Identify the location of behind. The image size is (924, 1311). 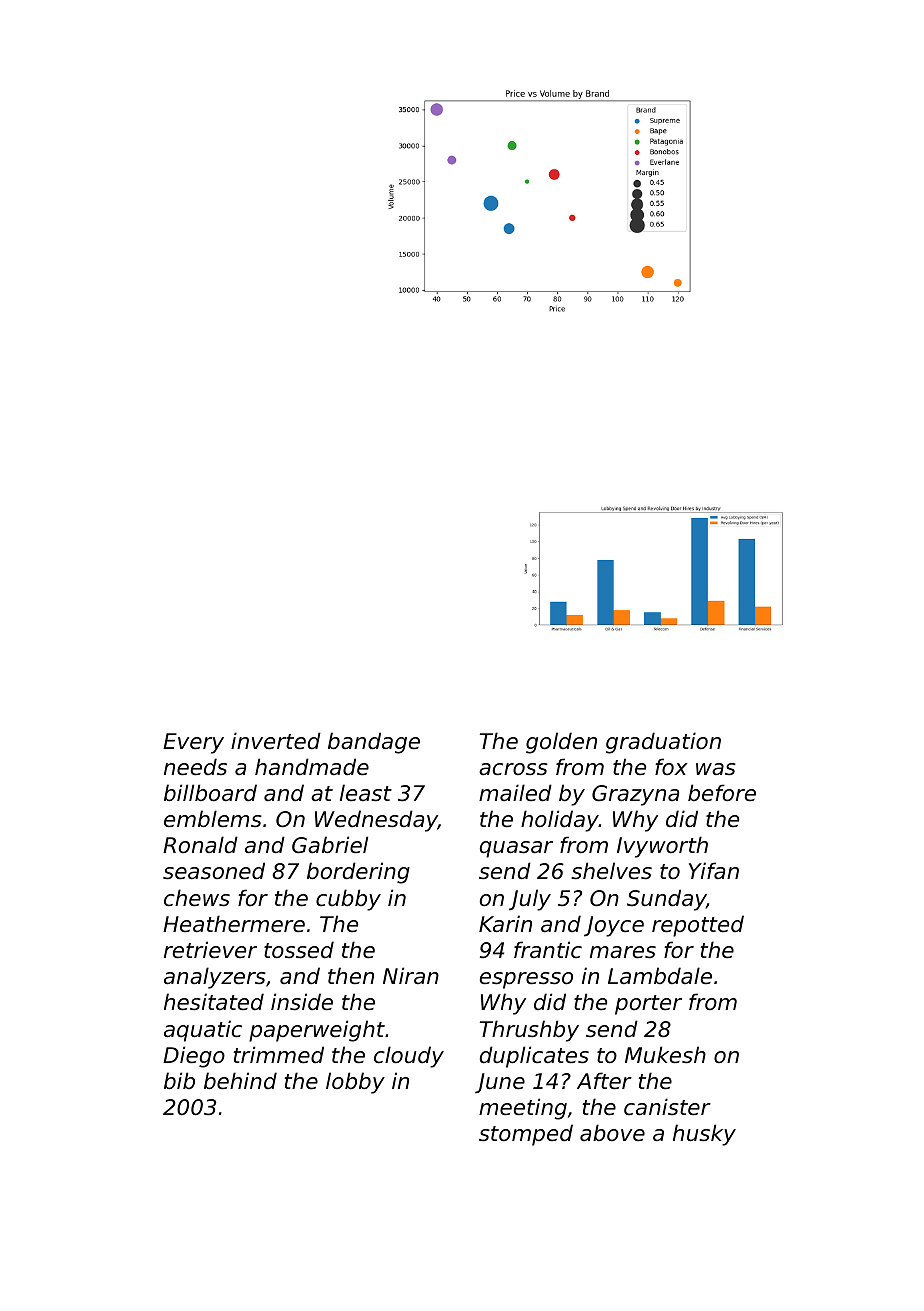
(240, 1081).
